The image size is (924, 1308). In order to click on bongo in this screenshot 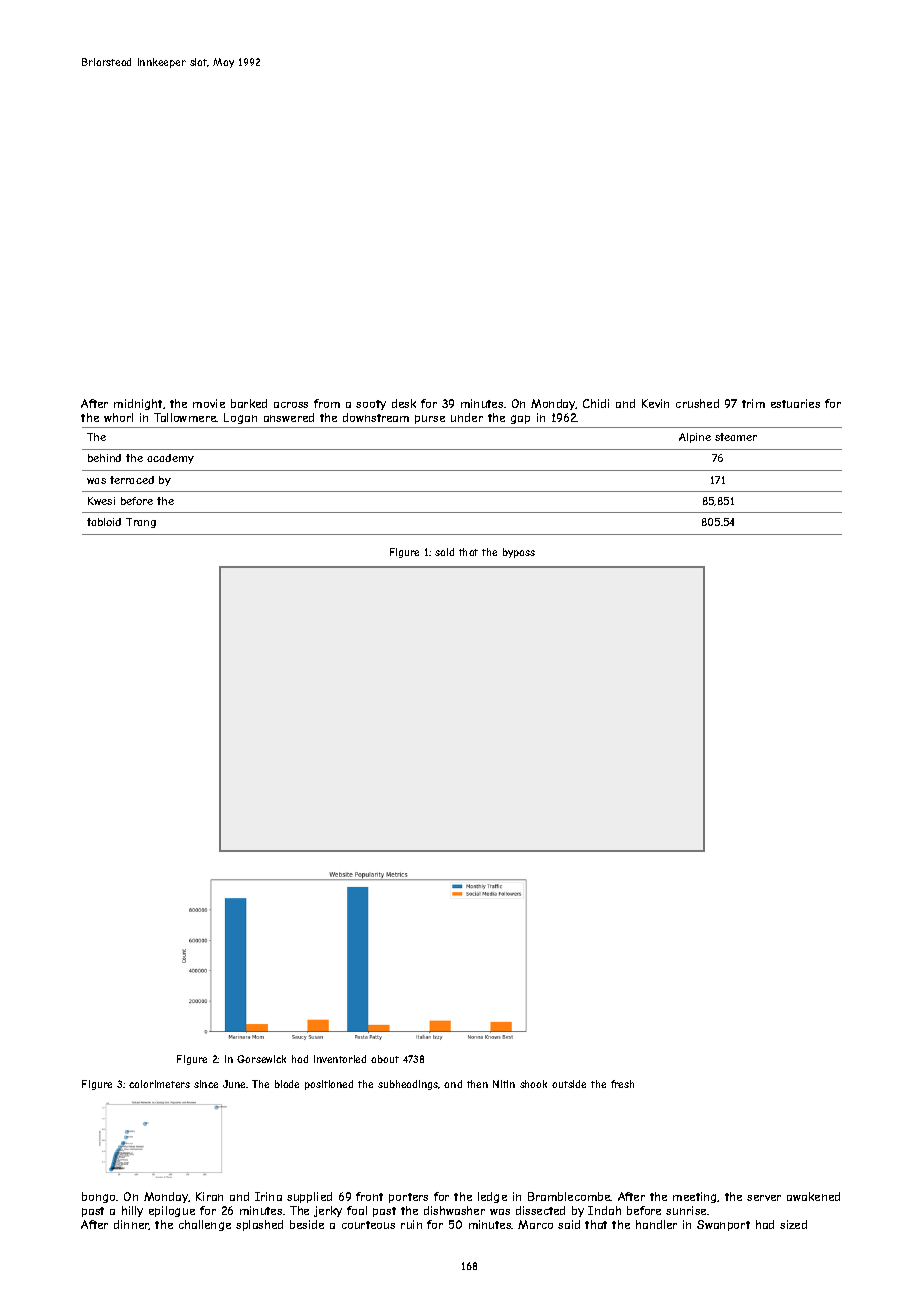, I will do `click(99, 1197)`.
